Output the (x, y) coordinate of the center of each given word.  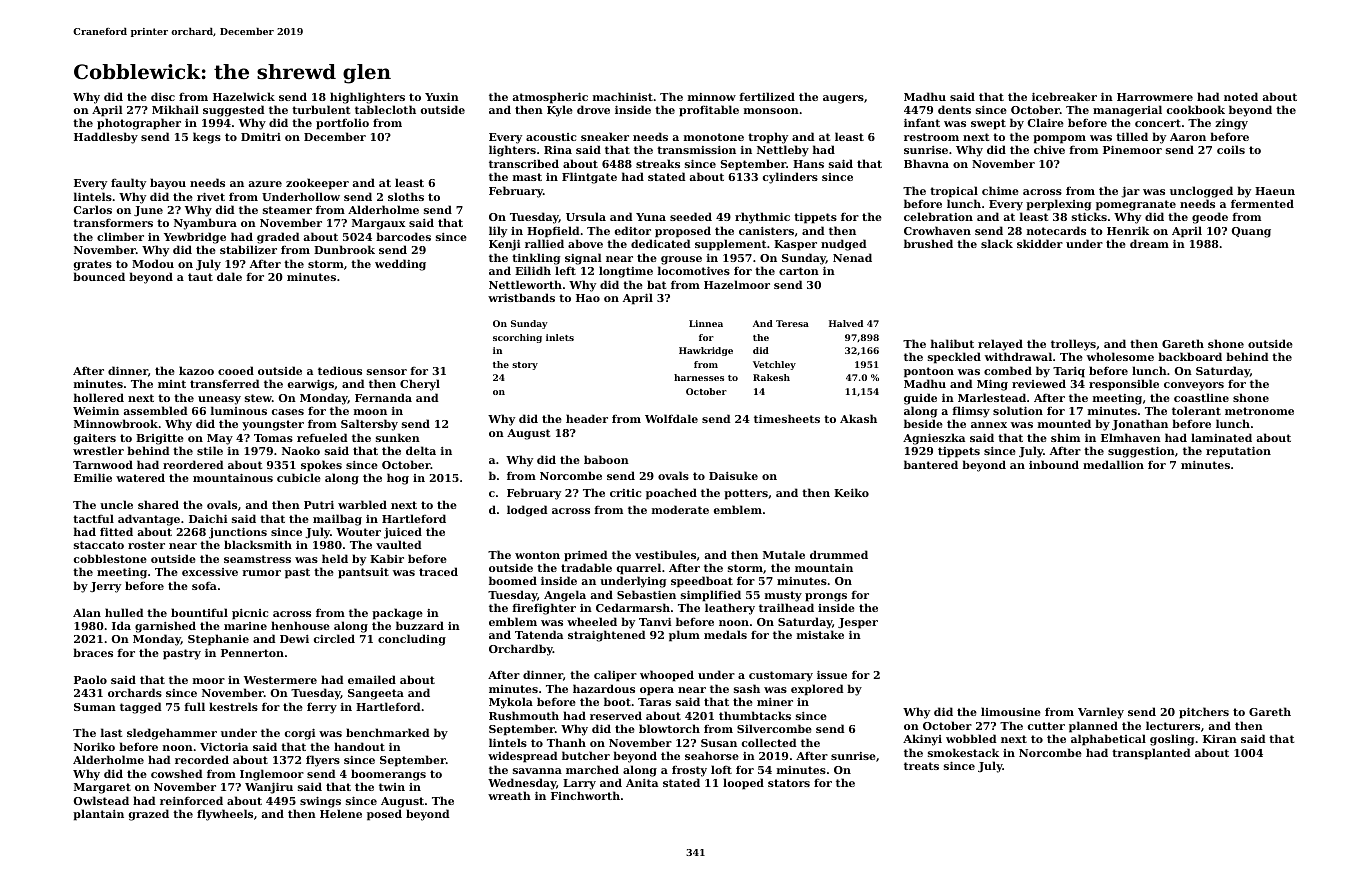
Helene (341, 813)
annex (989, 425)
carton (799, 271)
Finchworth (585, 795)
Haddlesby (106, 138)
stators (789, 783)
